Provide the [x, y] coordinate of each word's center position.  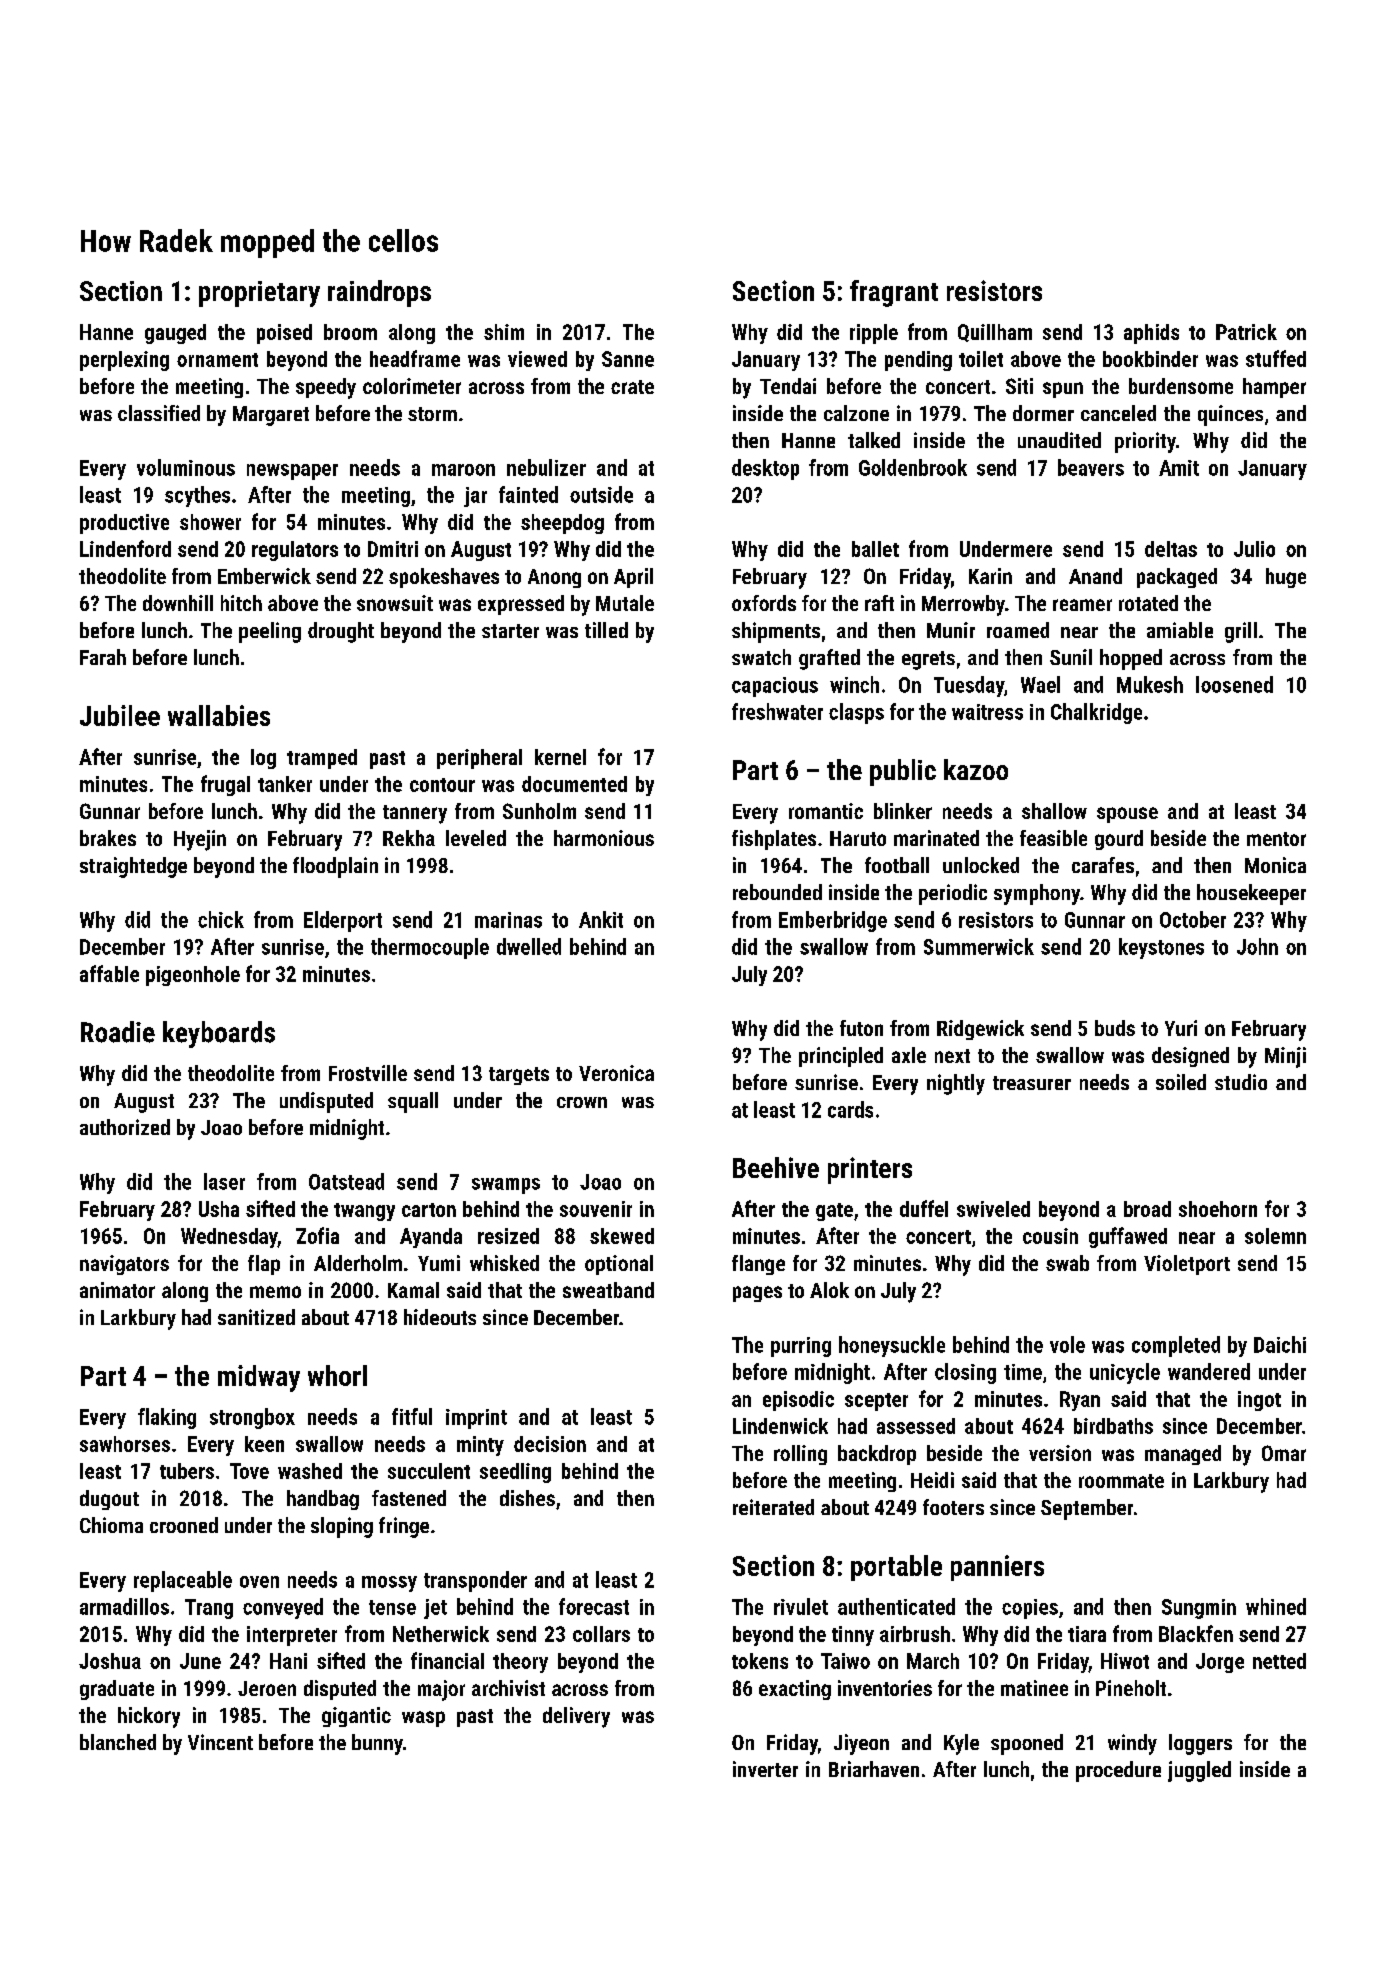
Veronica [616, 1073]
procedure [1118, 1771]
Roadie [118, 1032]
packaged [1177, 578]
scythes [197, 496]
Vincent [220, 1742]
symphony [1037, 894]
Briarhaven [874, 1769]
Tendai [788, 386]
